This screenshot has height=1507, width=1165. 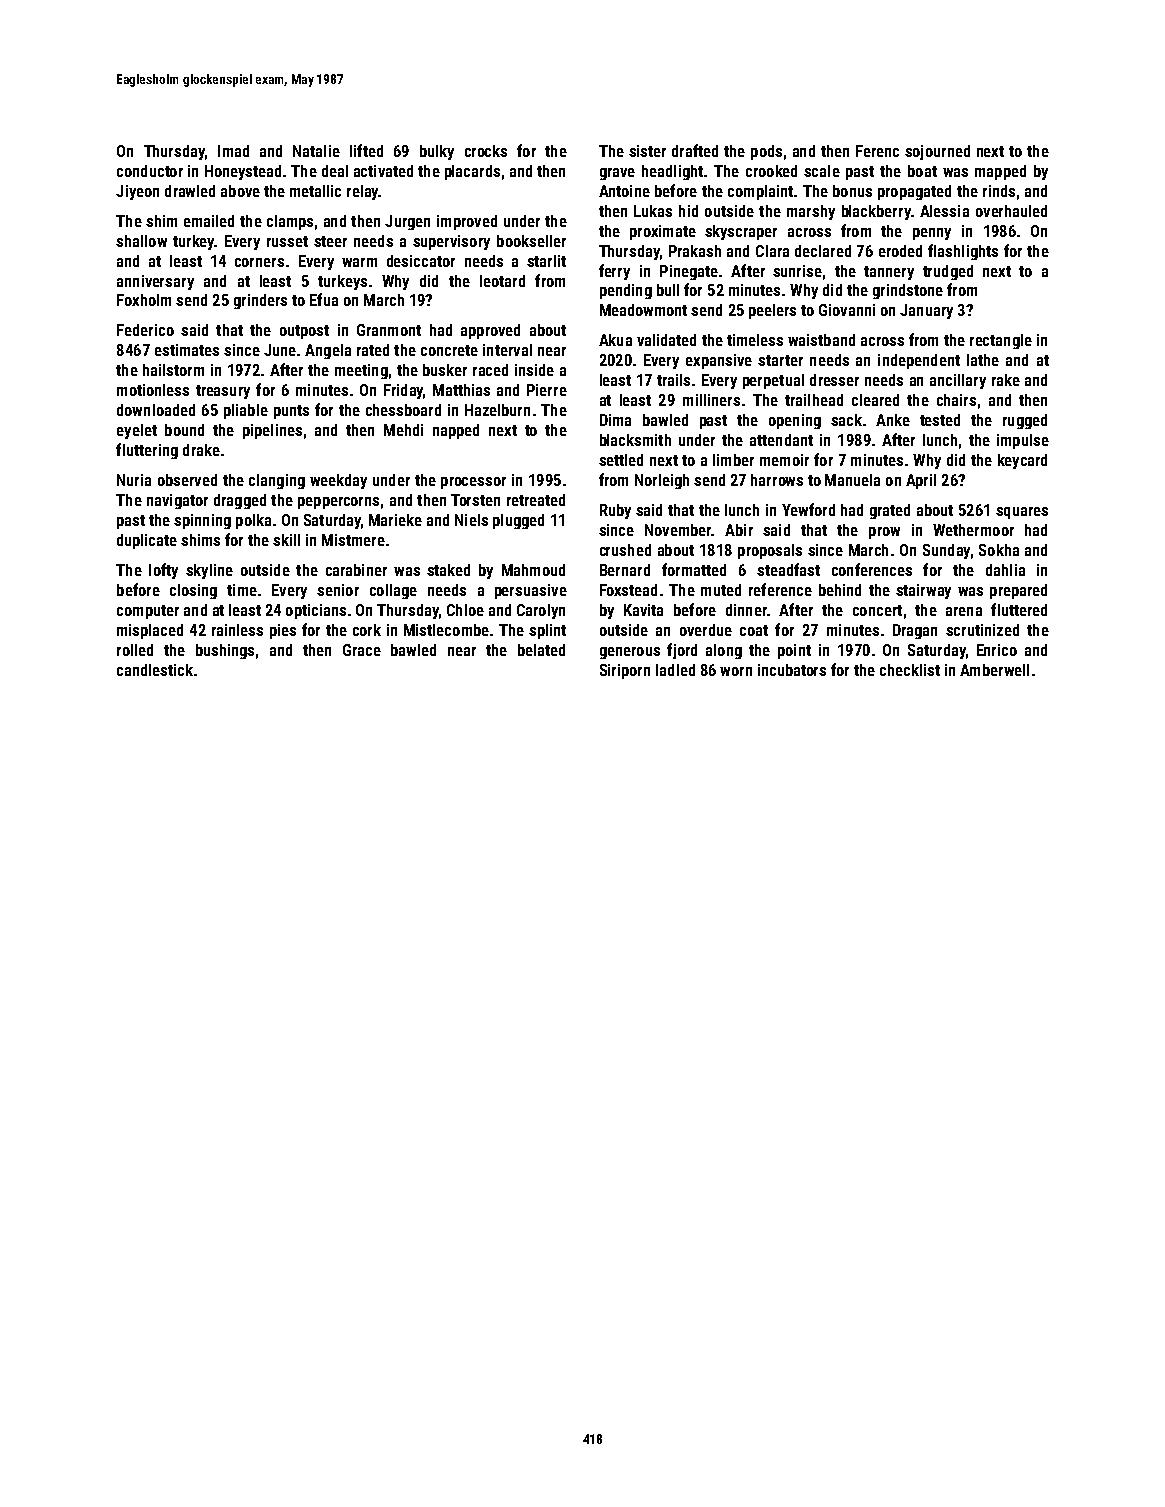 I want to click on settled, so click(x=621, y=460).
